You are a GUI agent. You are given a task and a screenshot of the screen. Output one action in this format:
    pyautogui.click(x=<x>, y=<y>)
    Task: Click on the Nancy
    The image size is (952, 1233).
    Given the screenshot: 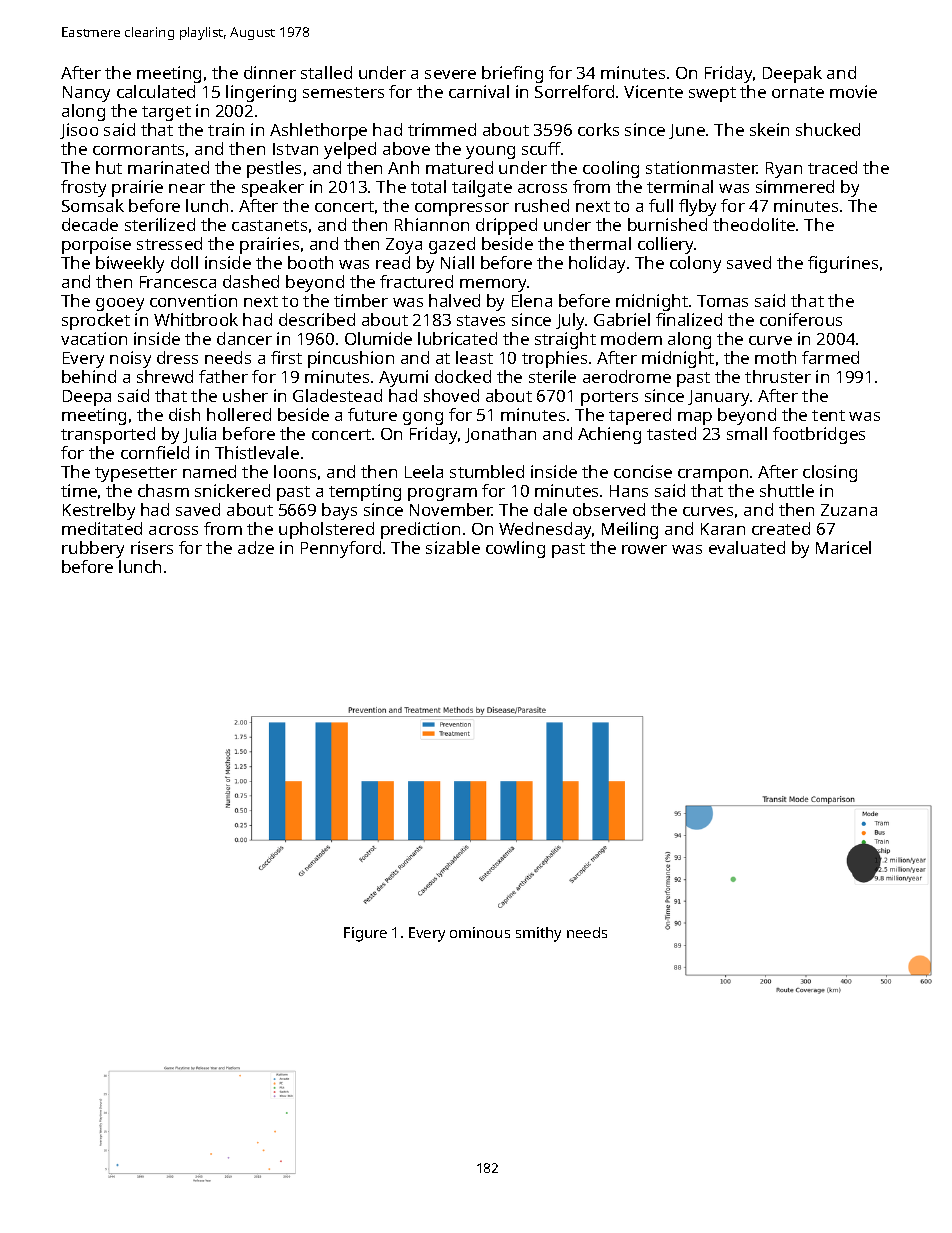 What is the action you would take?
    pyautogui.click(x=86, y=94)
